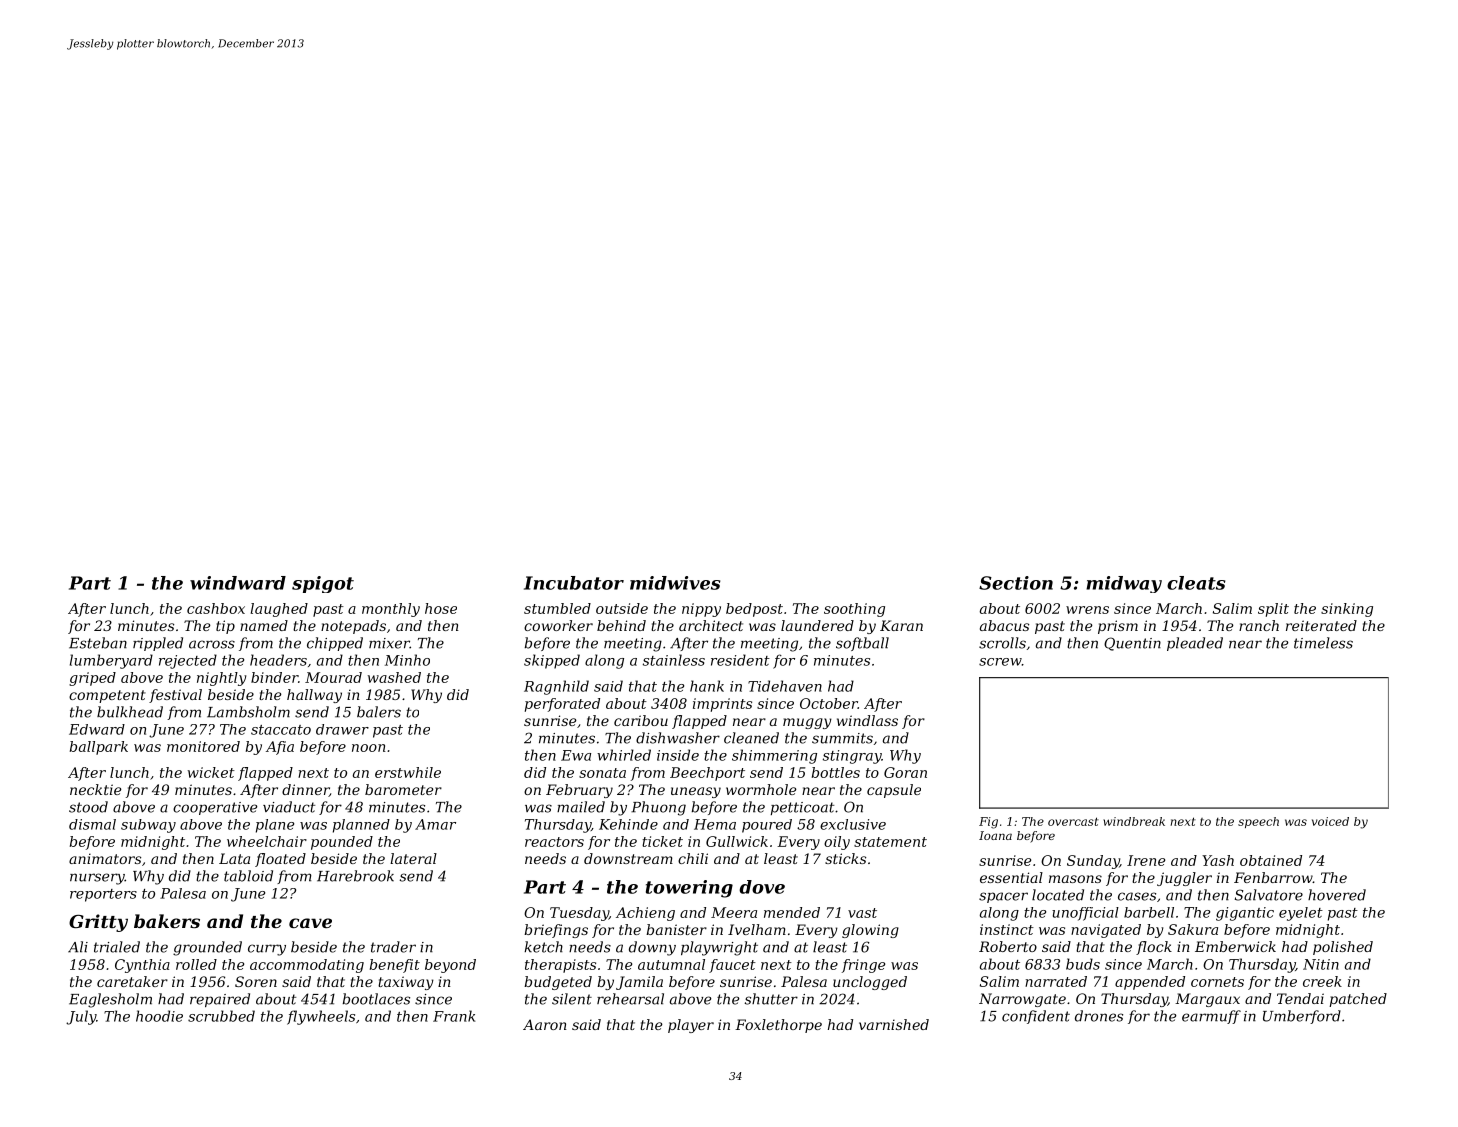 The height and width of the page is (1127, 1458). I want to click on screw, so click(1000, 662).
